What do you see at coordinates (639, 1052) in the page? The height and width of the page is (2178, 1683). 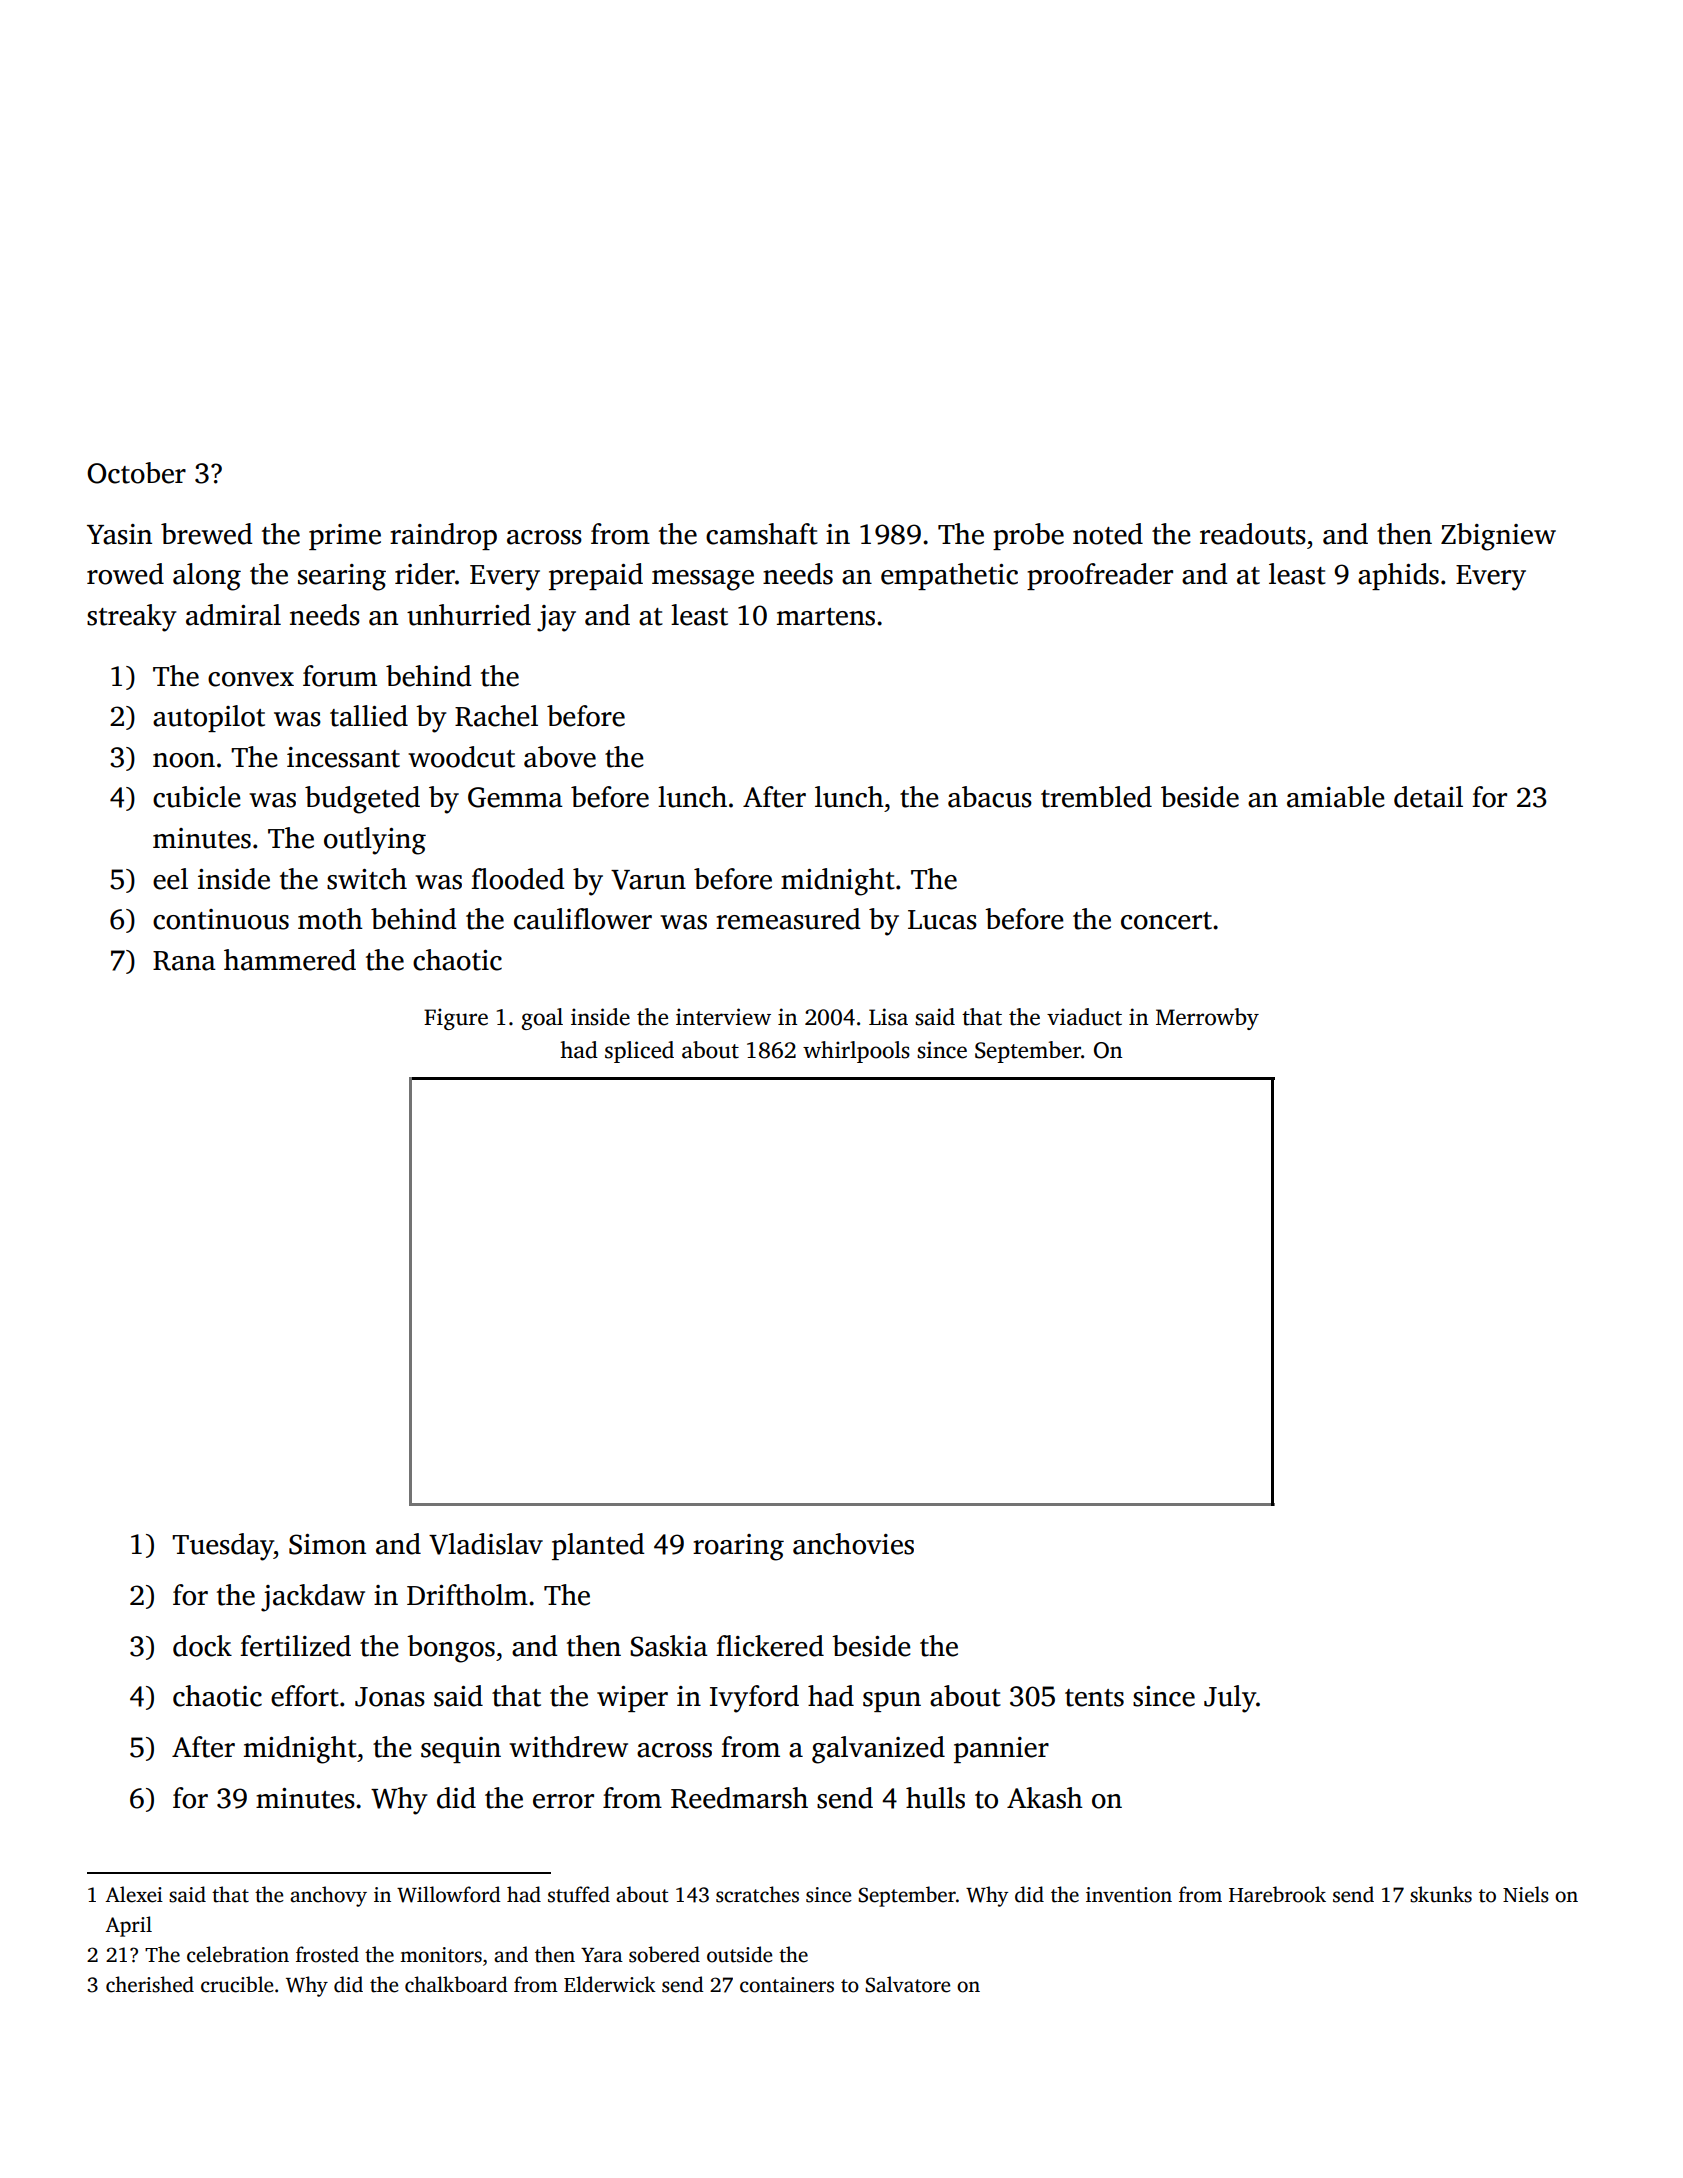 I see `spliced` at bounding box center [639, 1052].
